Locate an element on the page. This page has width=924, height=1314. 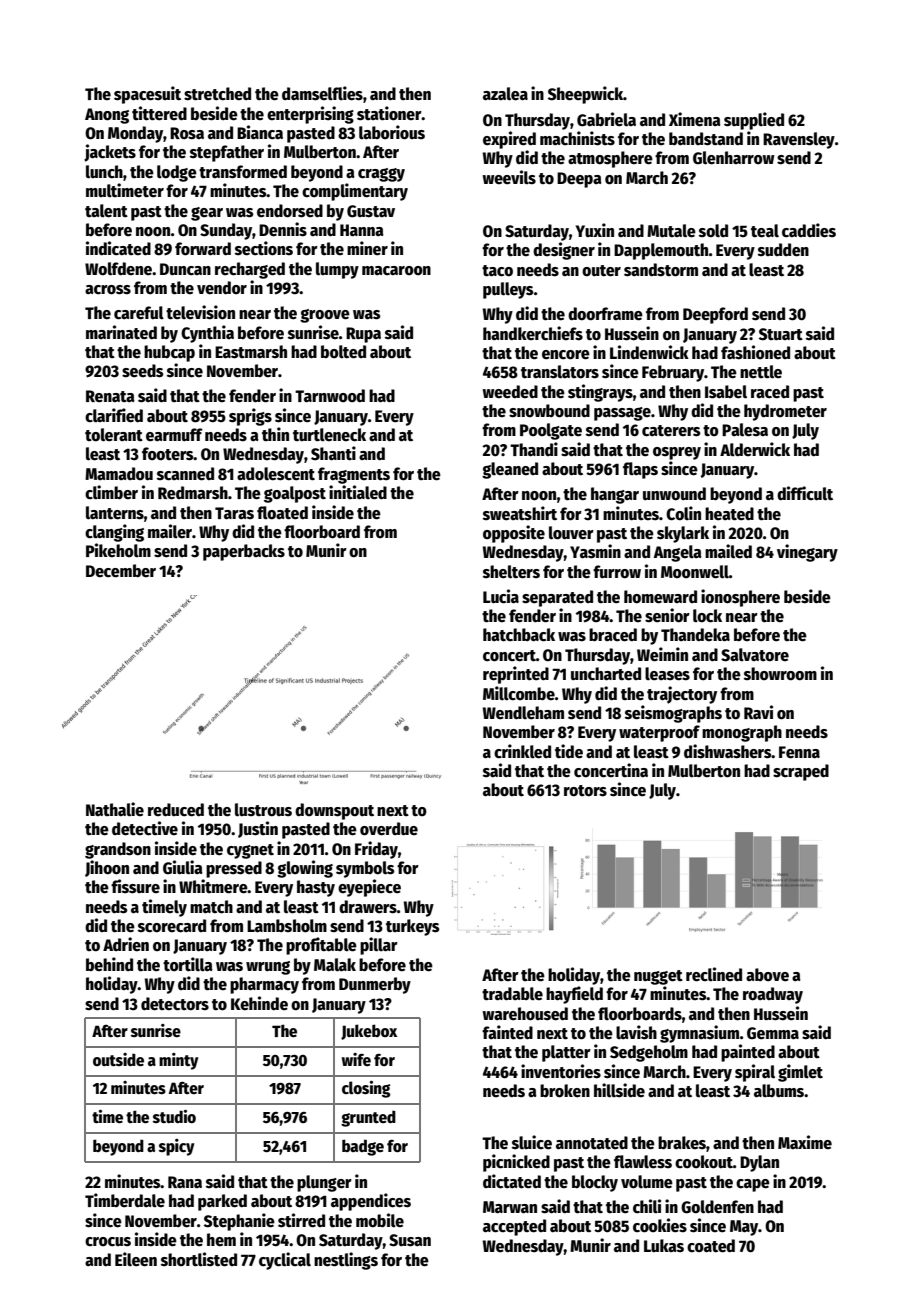
Stuart is located at coordinates (781, 334).
